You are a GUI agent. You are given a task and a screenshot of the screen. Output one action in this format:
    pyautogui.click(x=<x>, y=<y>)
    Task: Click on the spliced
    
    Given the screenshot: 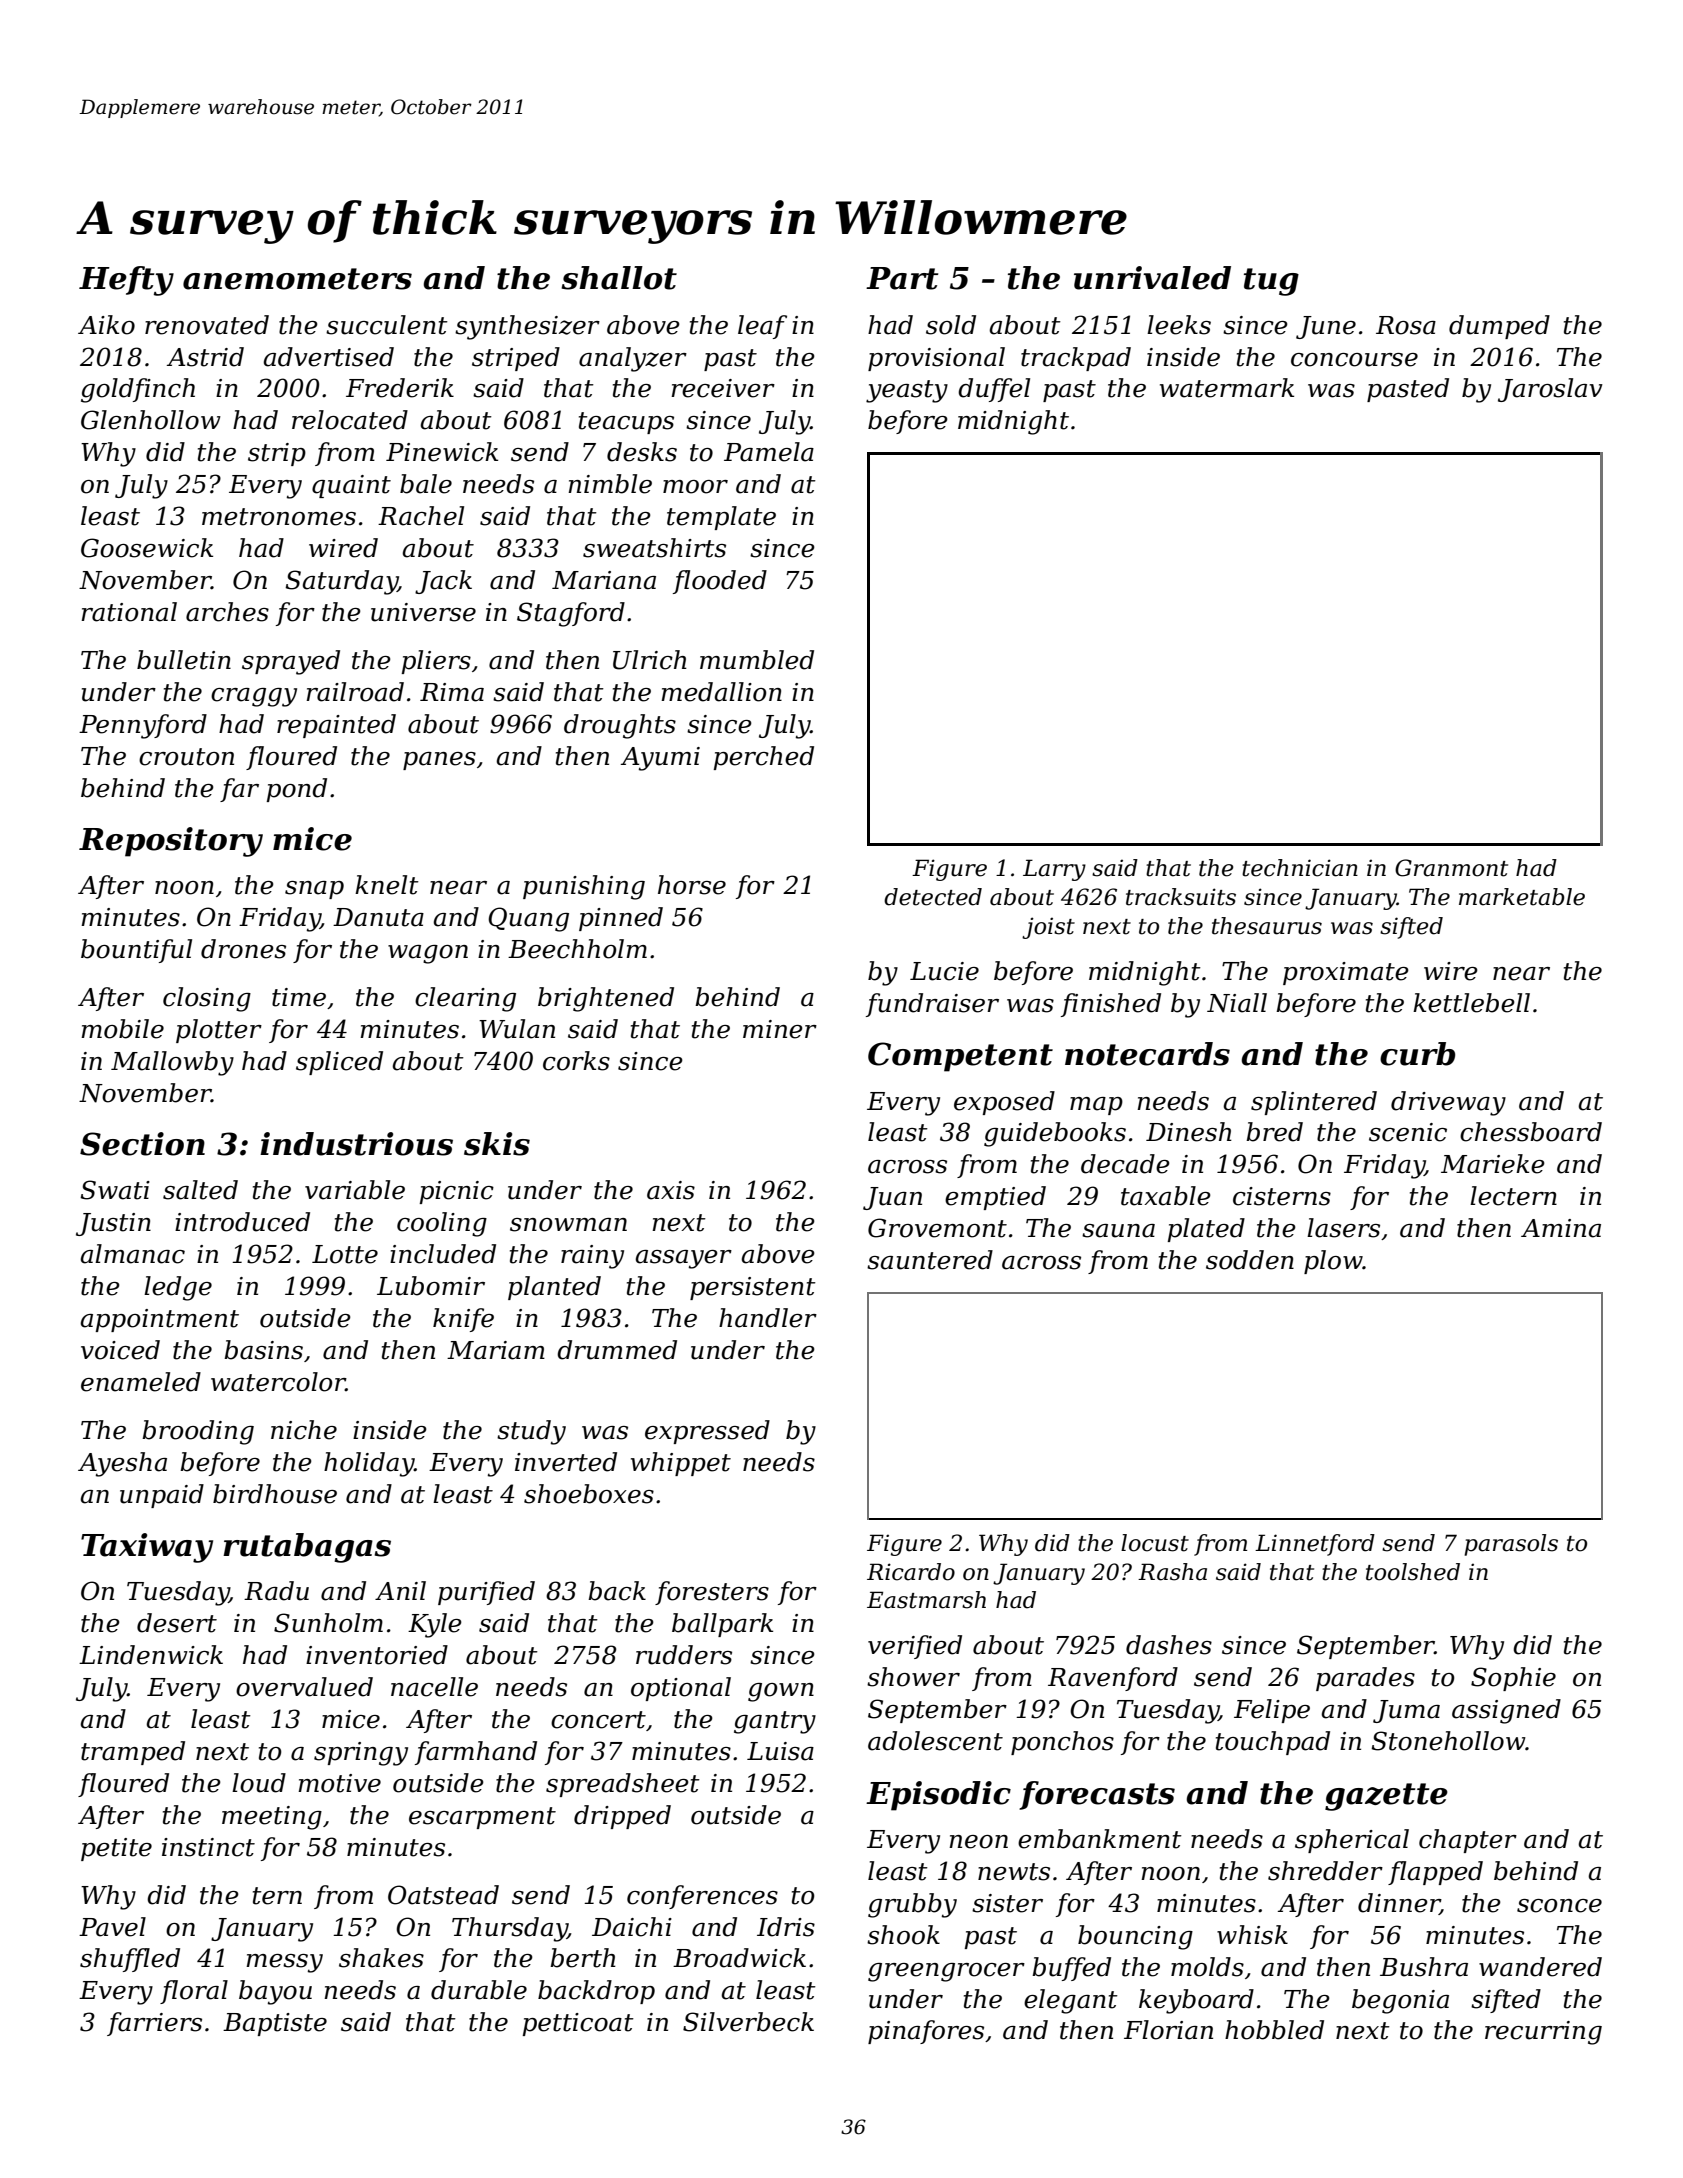 What is the action you would take?
    pyautogui.click(x=339, y=1063)
